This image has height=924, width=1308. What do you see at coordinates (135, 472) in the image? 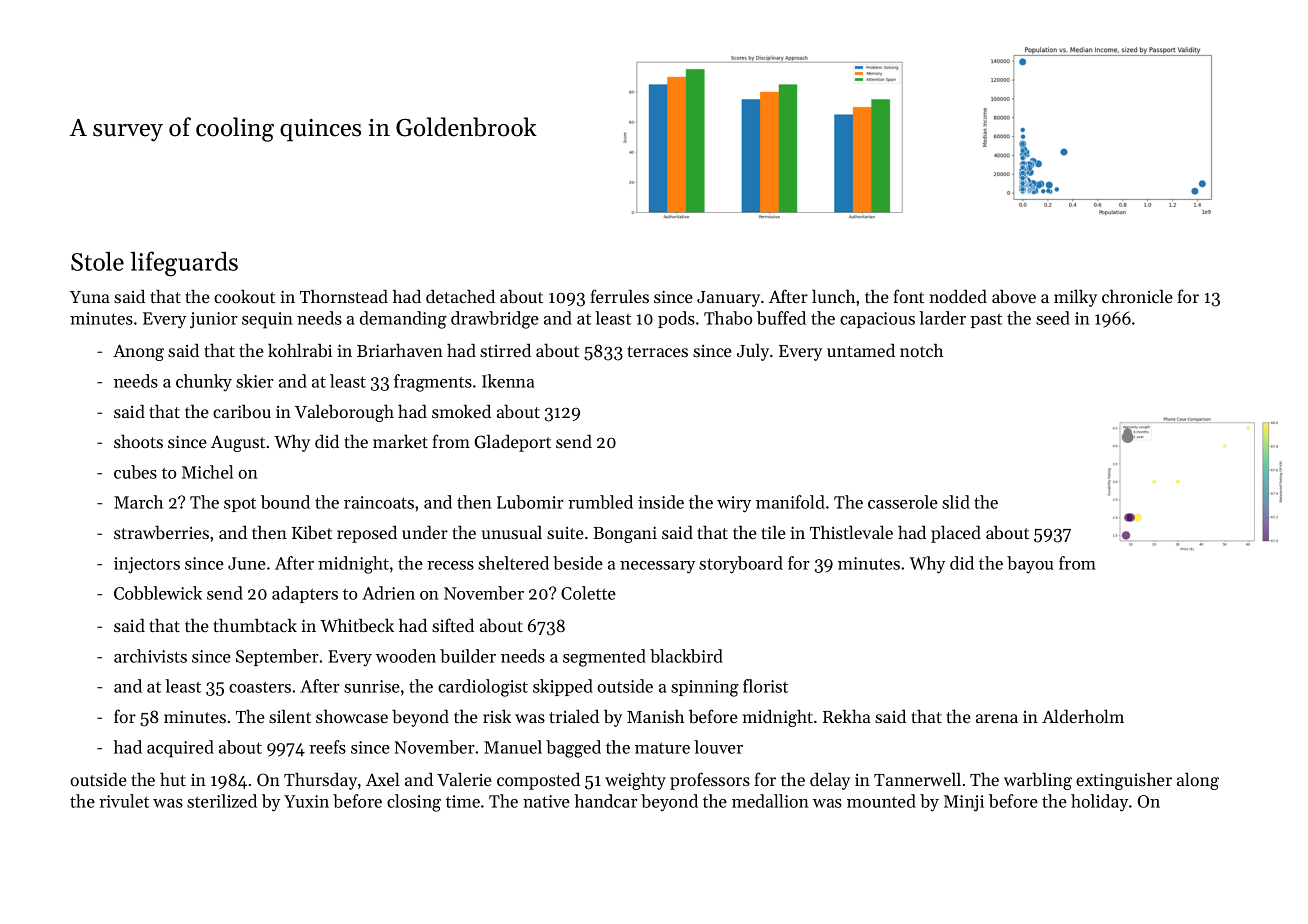
I see `cubes` at bounding box center [135, 472].
